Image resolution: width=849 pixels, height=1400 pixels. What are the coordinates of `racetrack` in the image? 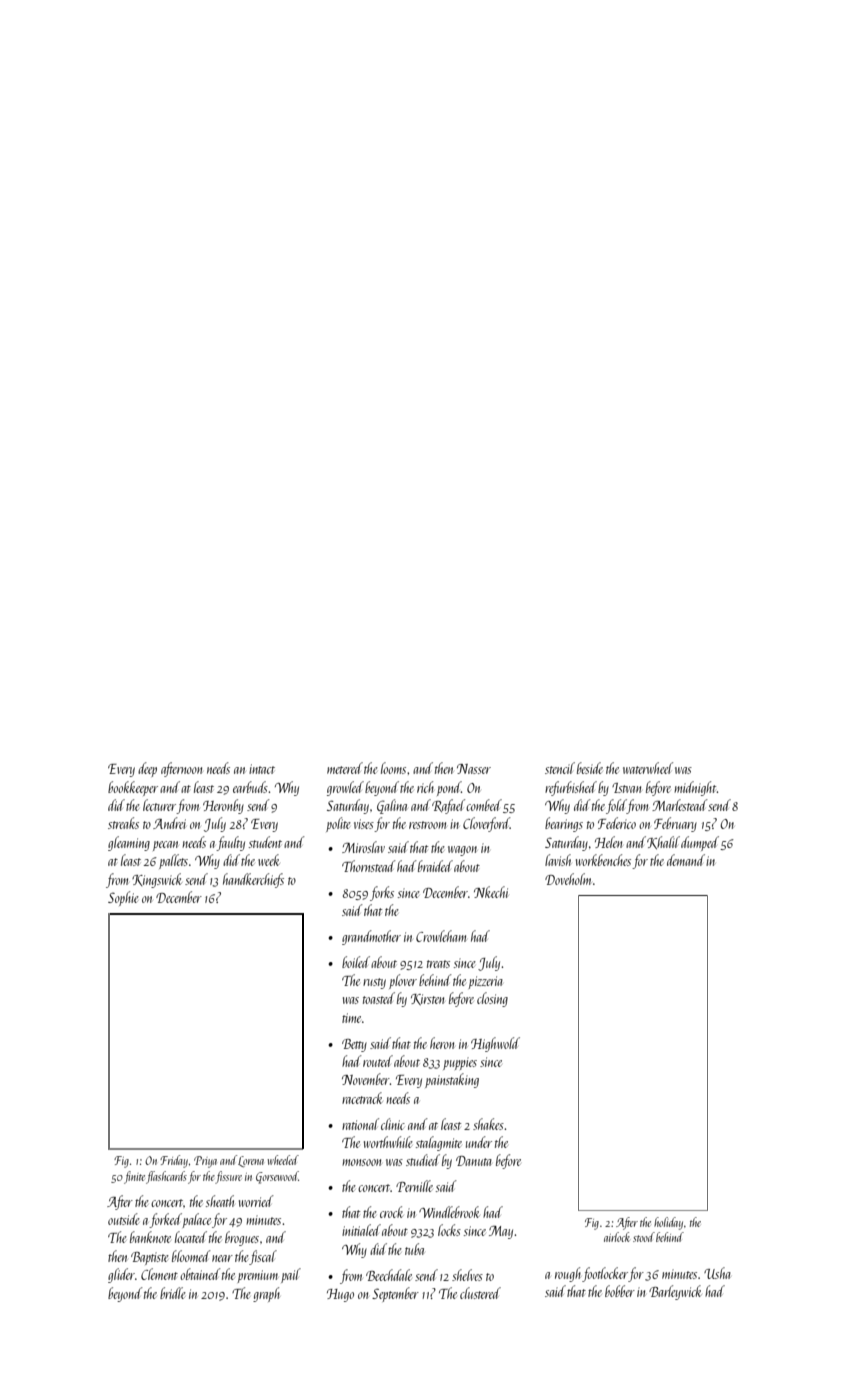 It's located at (362, 1098).
